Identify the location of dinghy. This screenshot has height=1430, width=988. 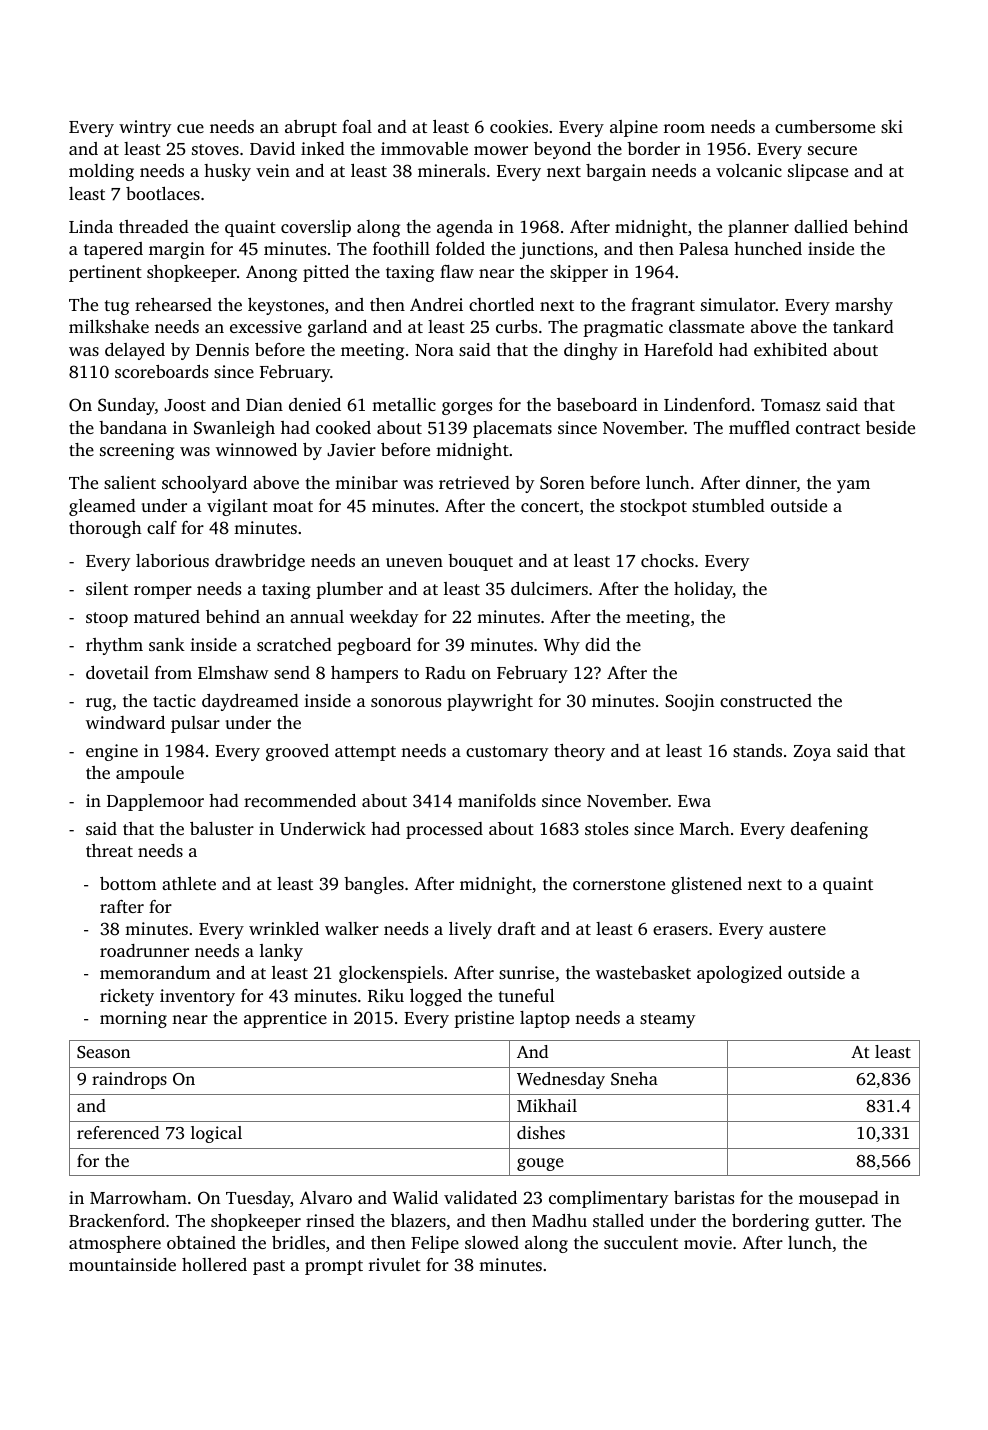
(591, 351).
